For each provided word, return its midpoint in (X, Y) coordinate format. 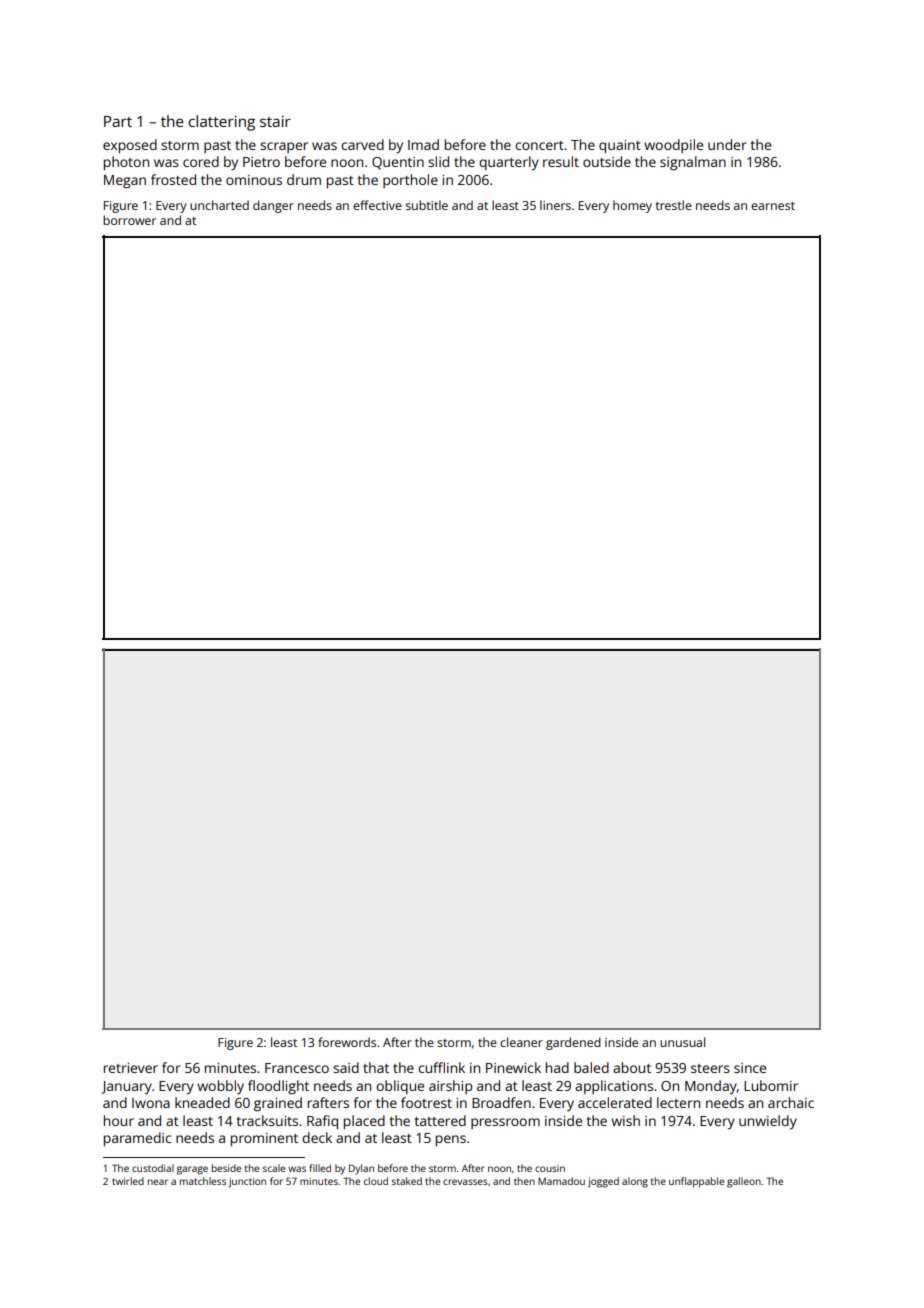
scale (274, 1168)
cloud (376, 1181)
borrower (129, 220)
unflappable (696, 1182)
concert (539, 145)
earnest (773, 206)
